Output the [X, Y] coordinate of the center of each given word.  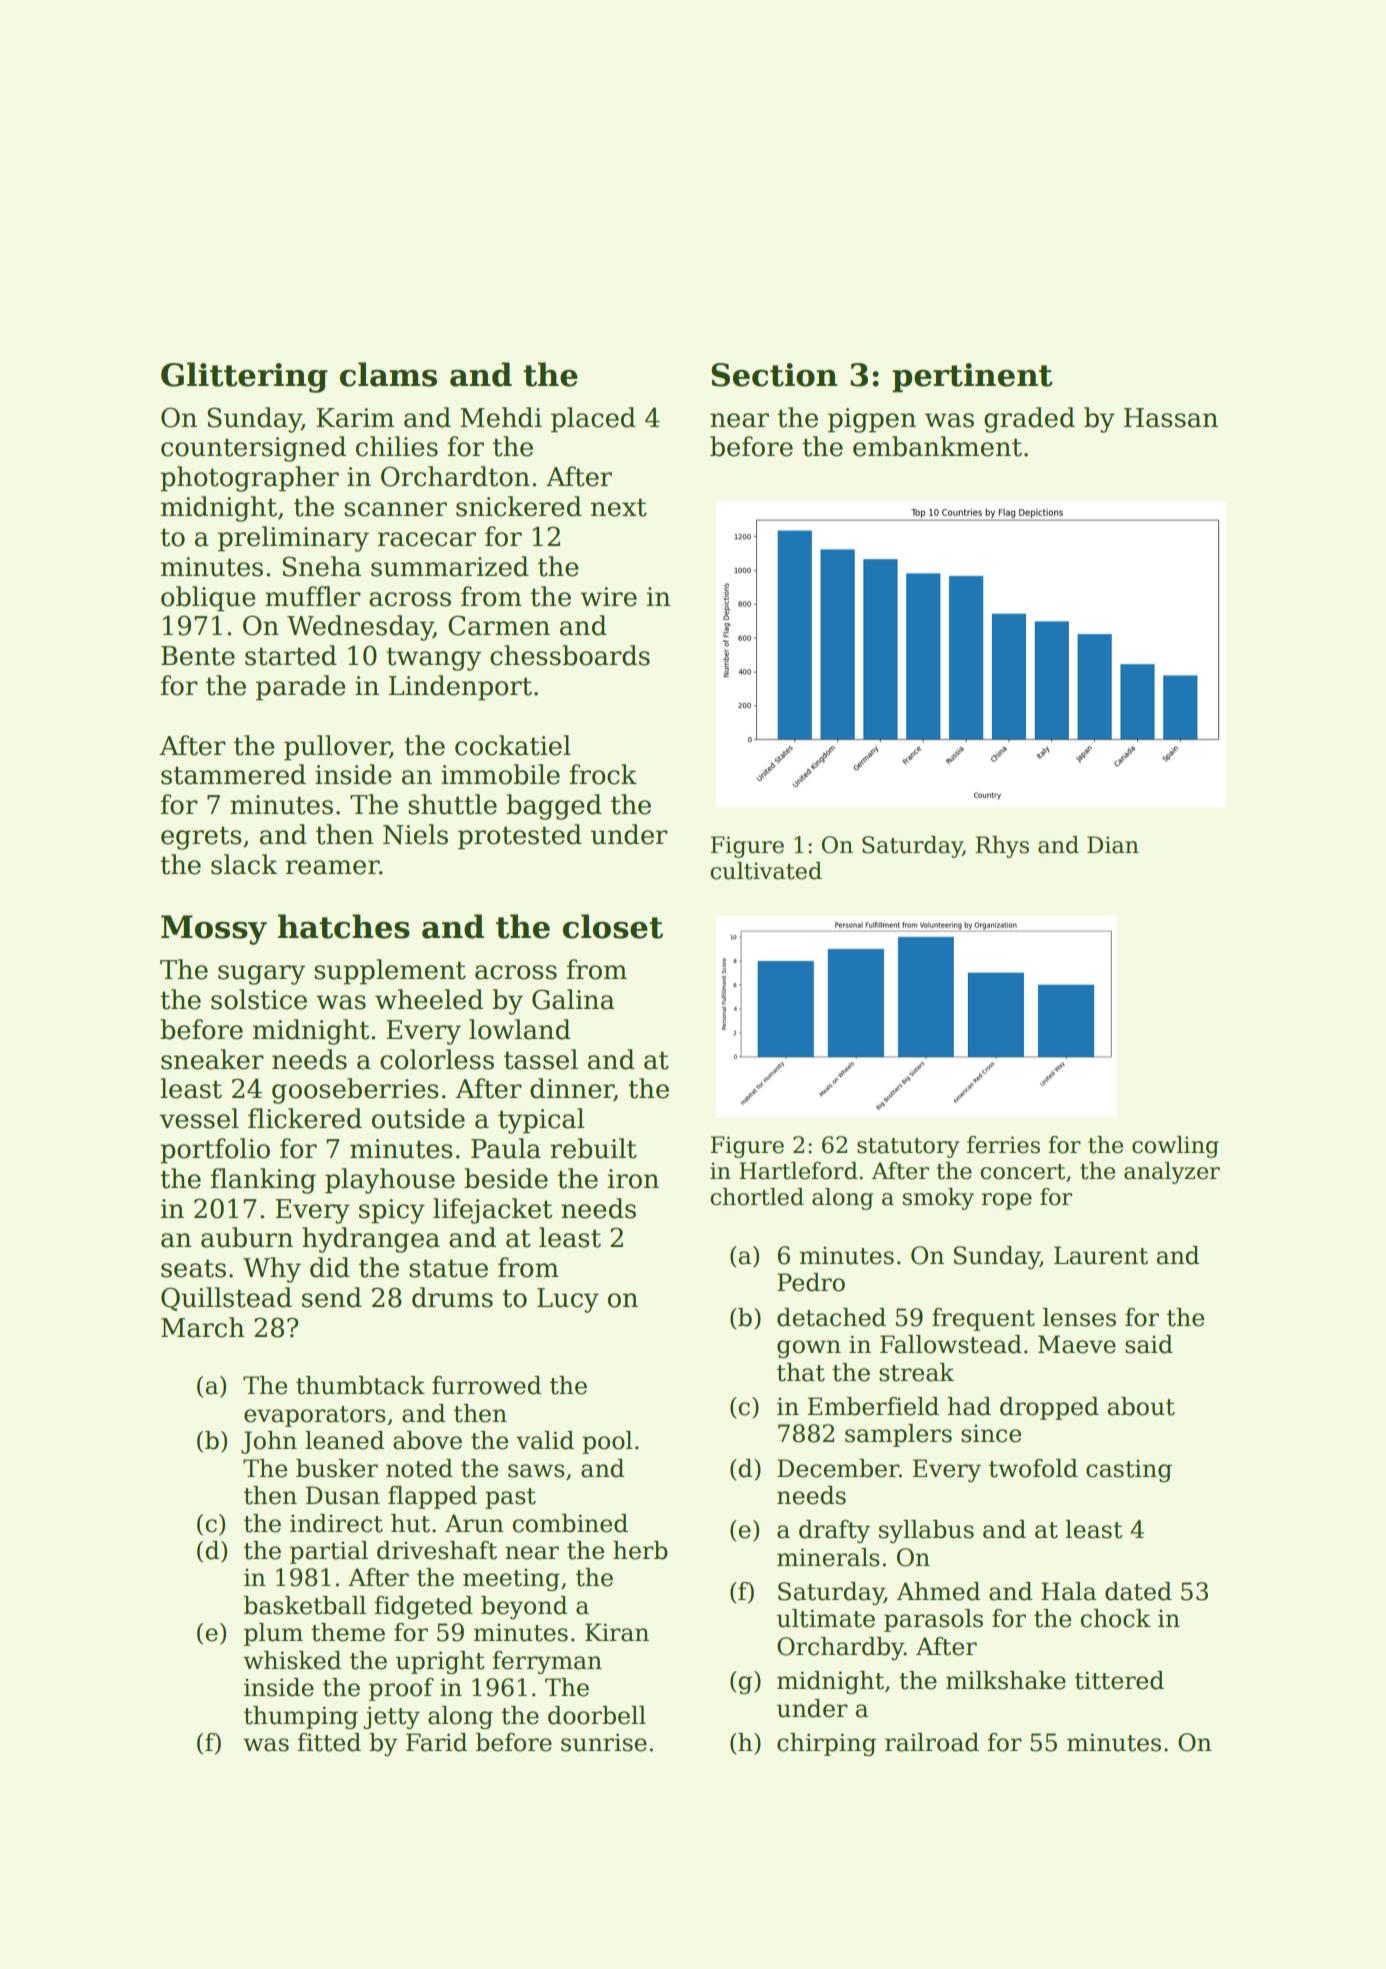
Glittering [244, 377]
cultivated [766, 871]
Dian [1113, 845]
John [269, 1442]
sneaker [212, 1059]
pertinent [972, 378]
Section [774, 375]
